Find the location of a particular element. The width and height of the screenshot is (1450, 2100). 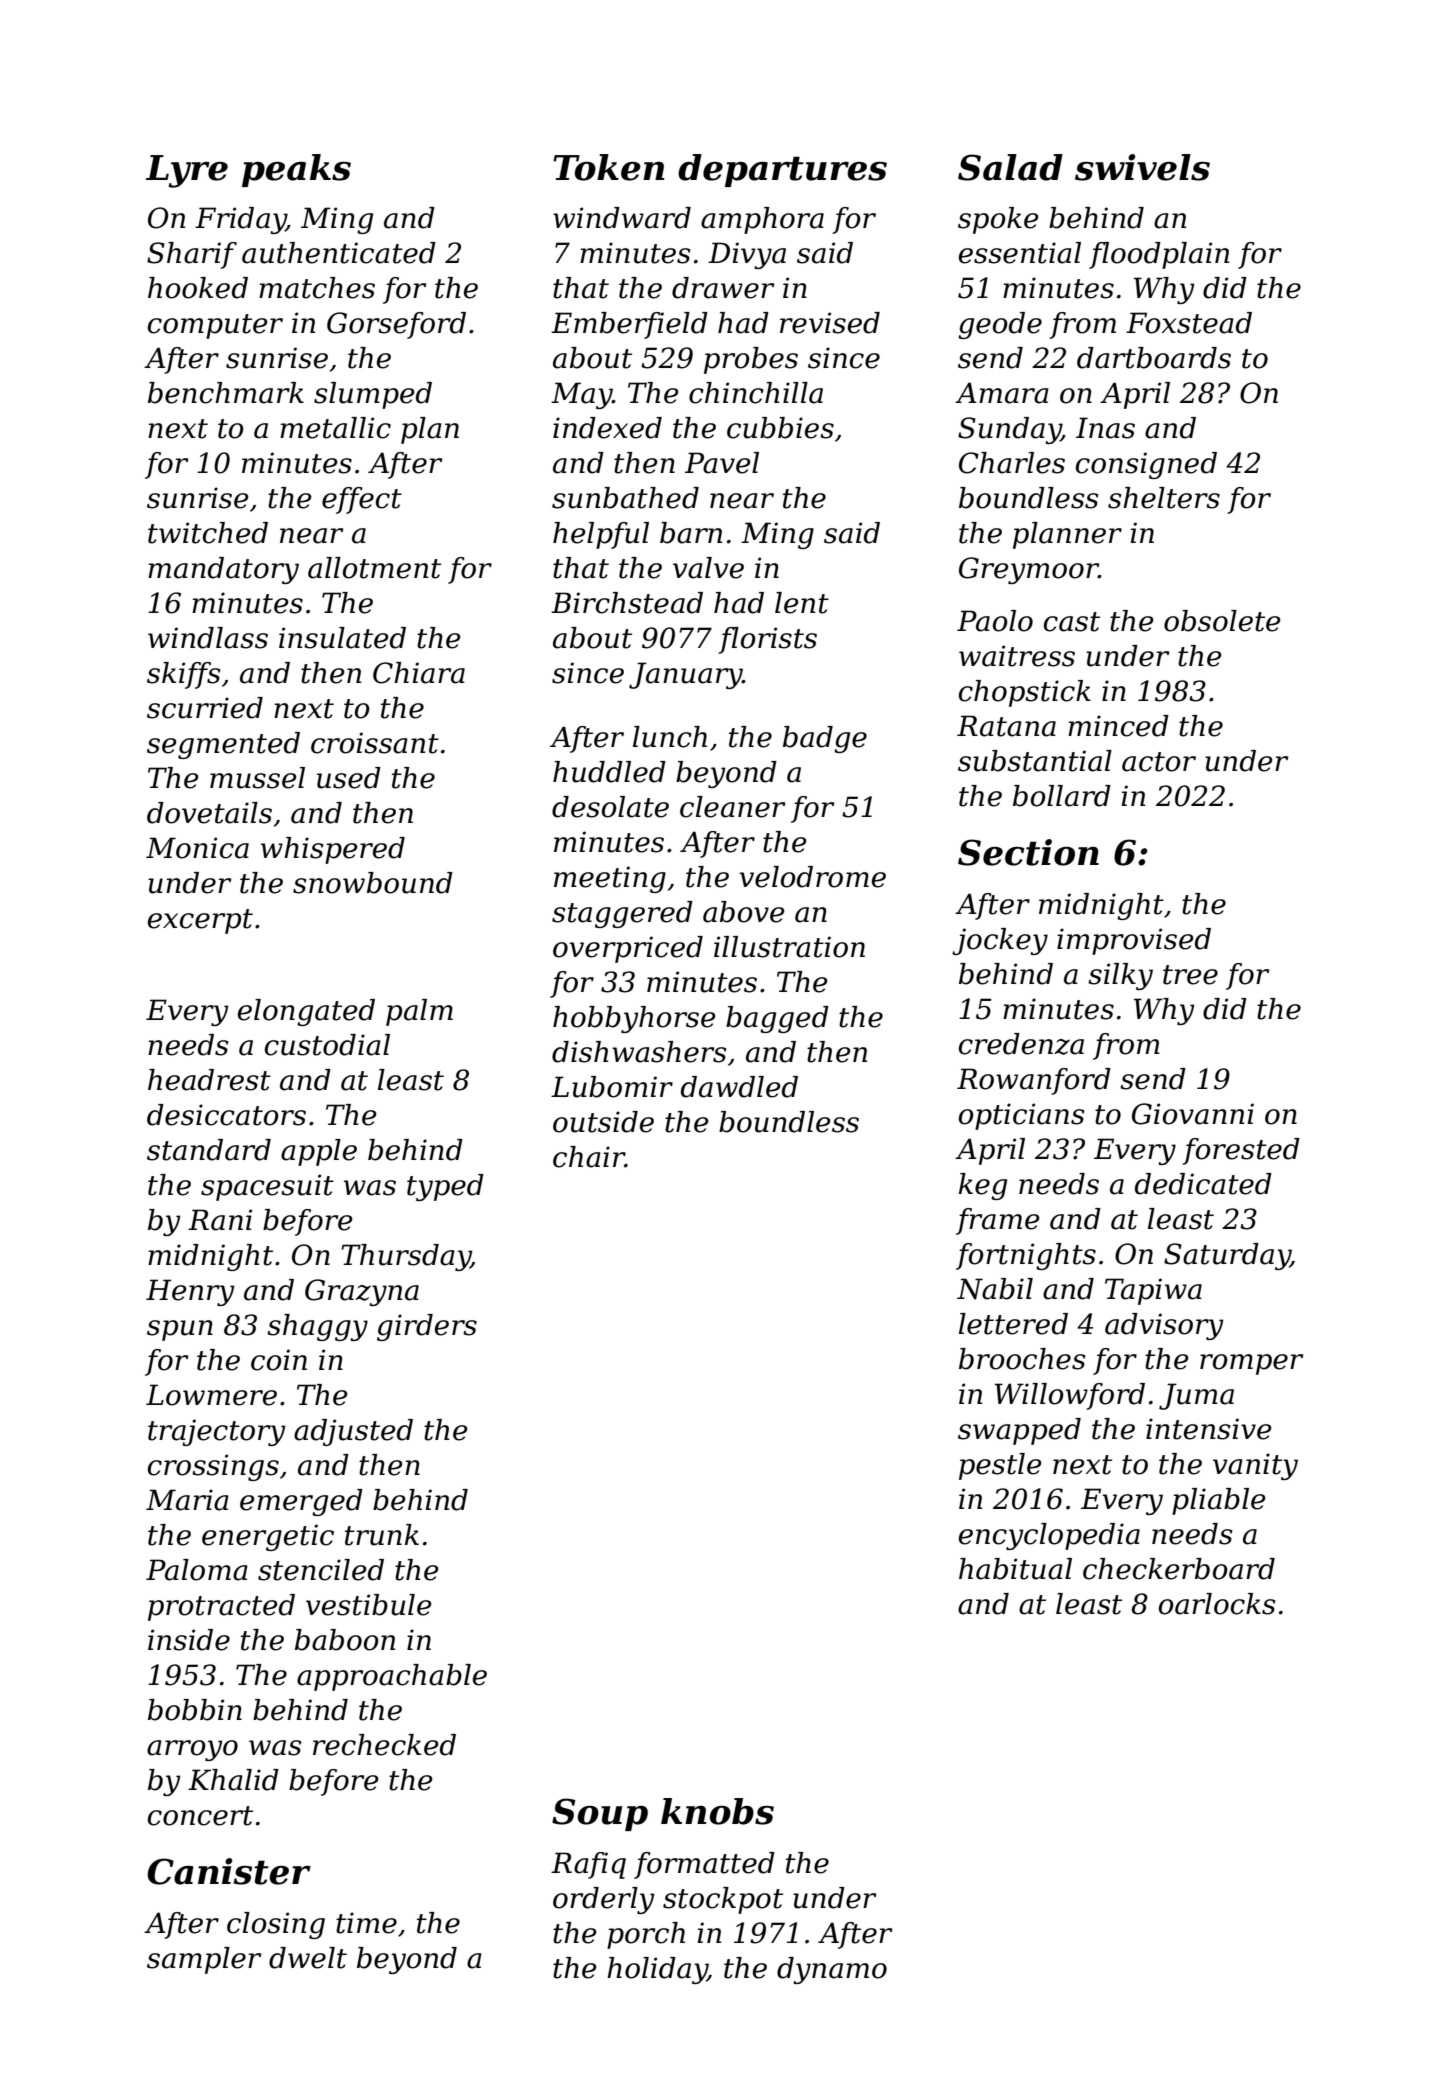

dynamo is located at coordinates (832, 1970).
